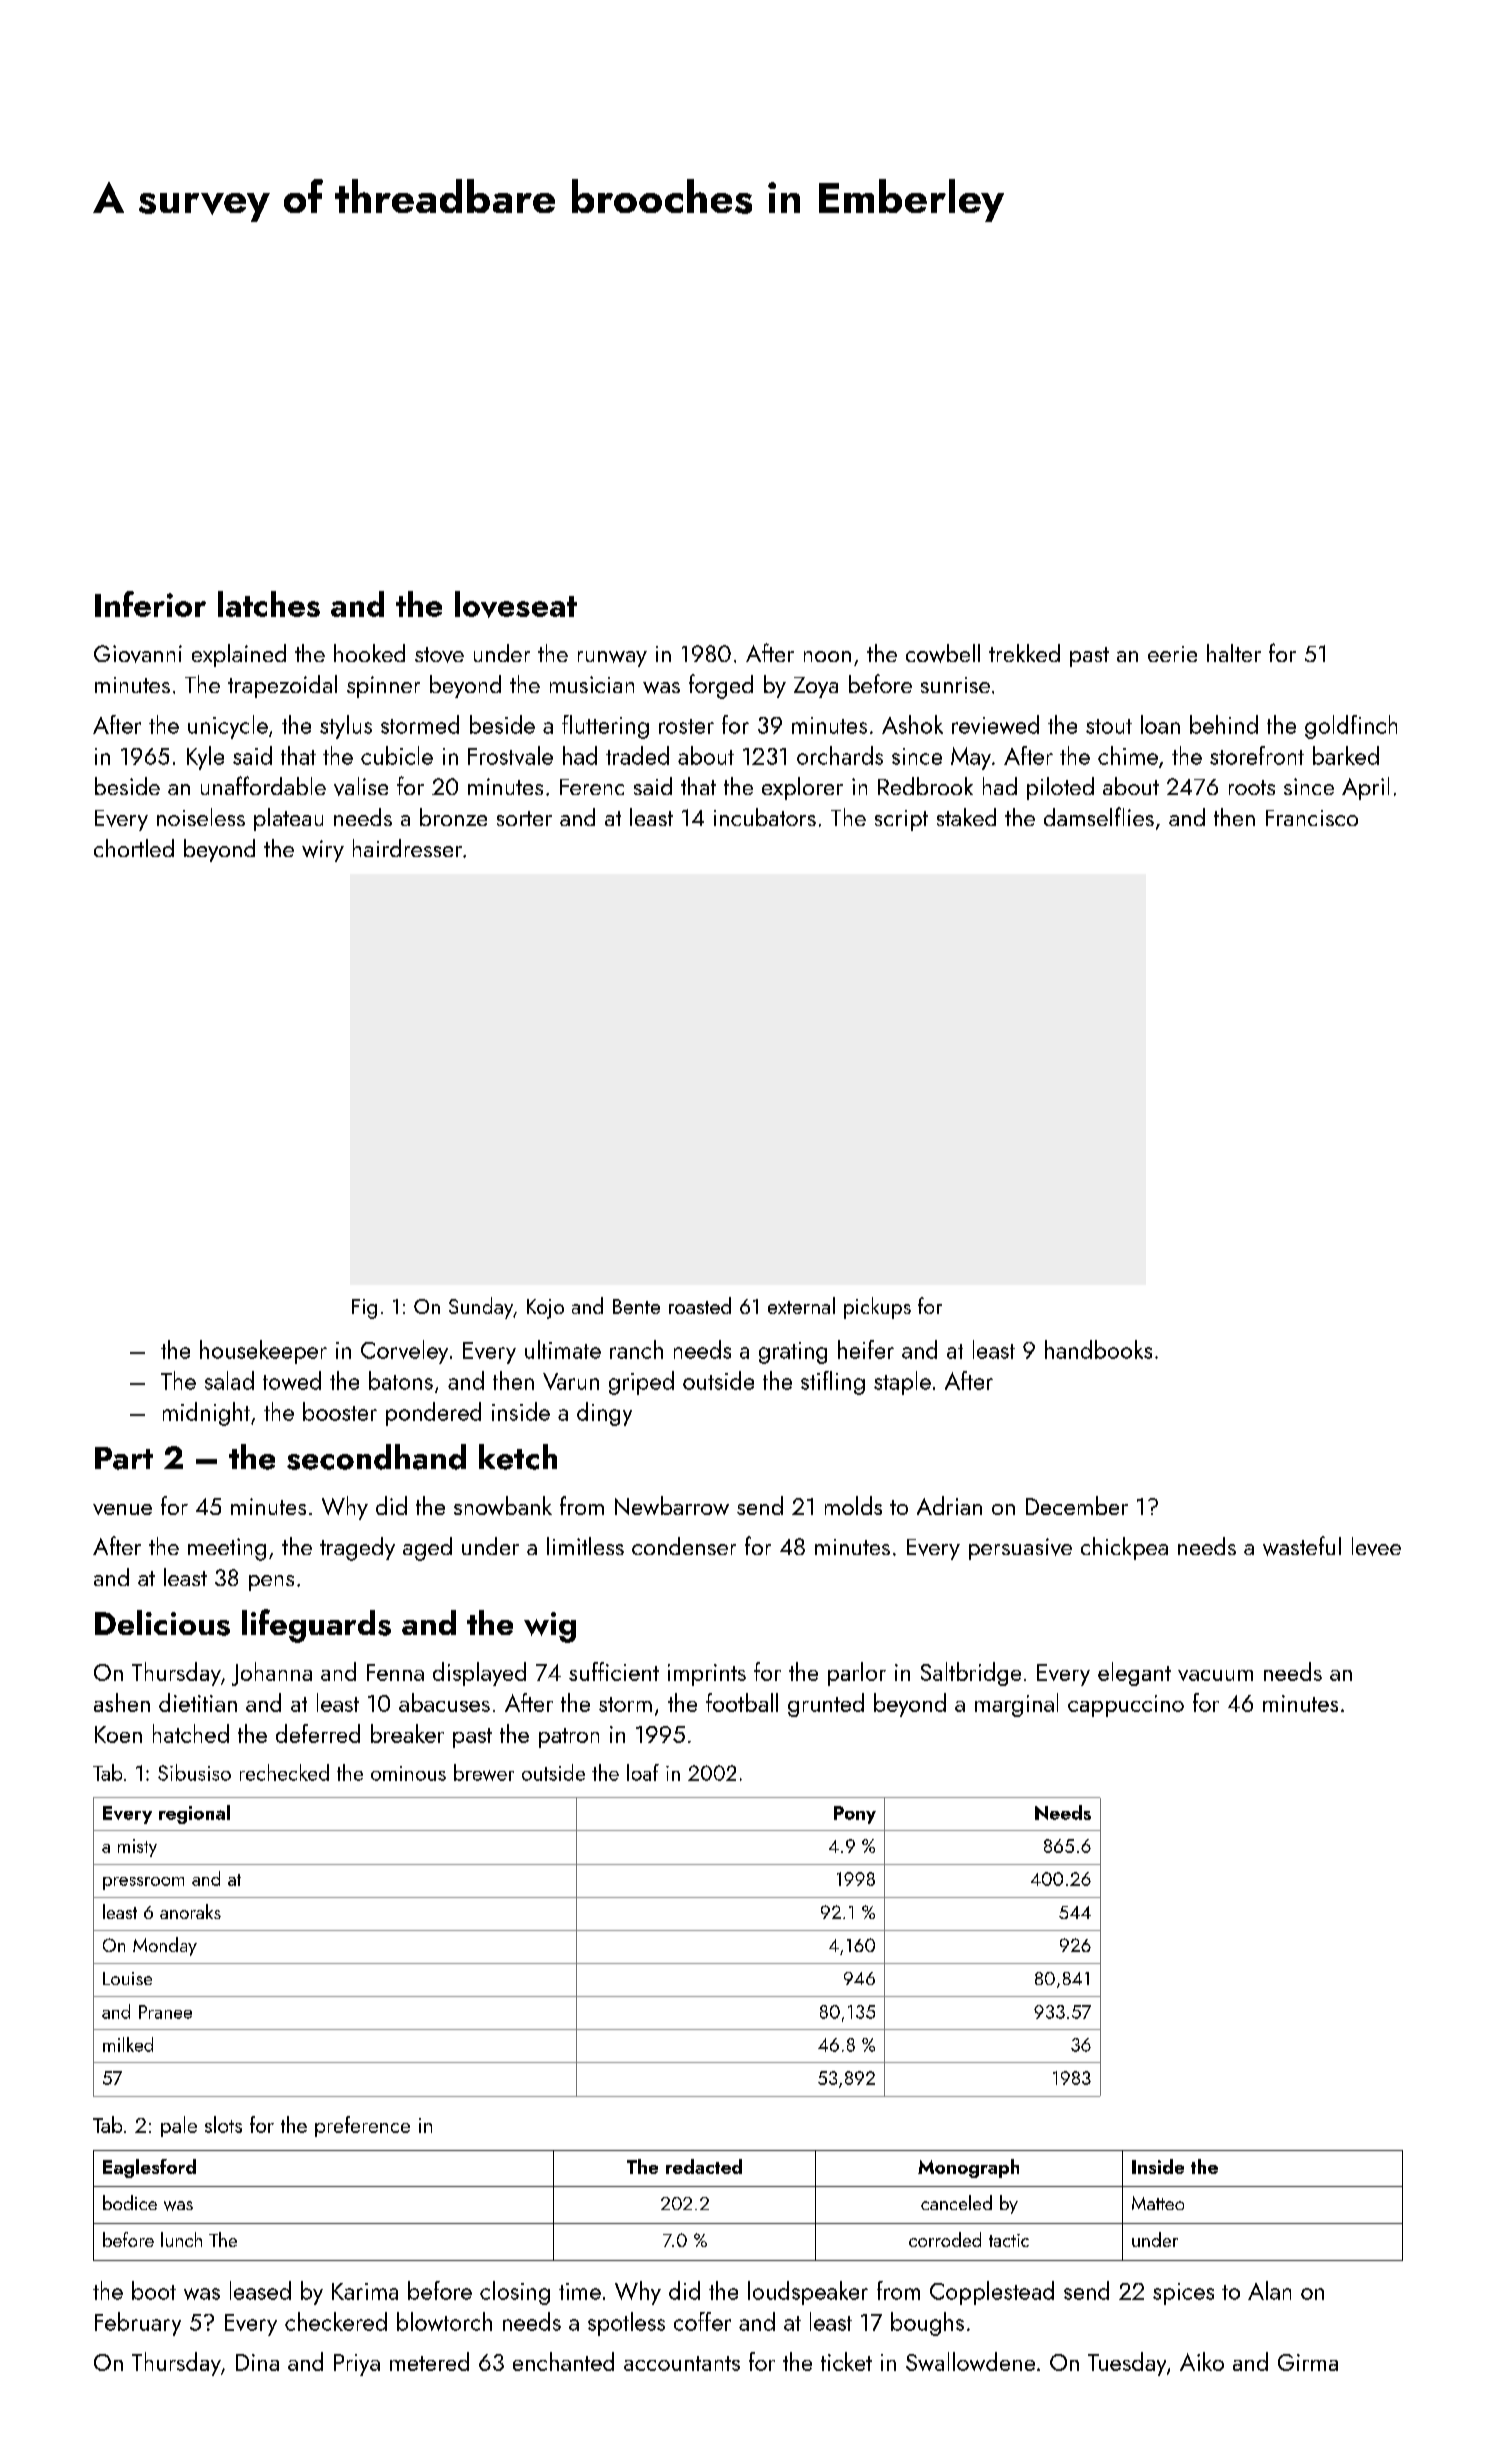 The image size is (1496, 2464). Describe the element at coordinates (853, 1505) in the screenshot. I see `molds` at that location.
